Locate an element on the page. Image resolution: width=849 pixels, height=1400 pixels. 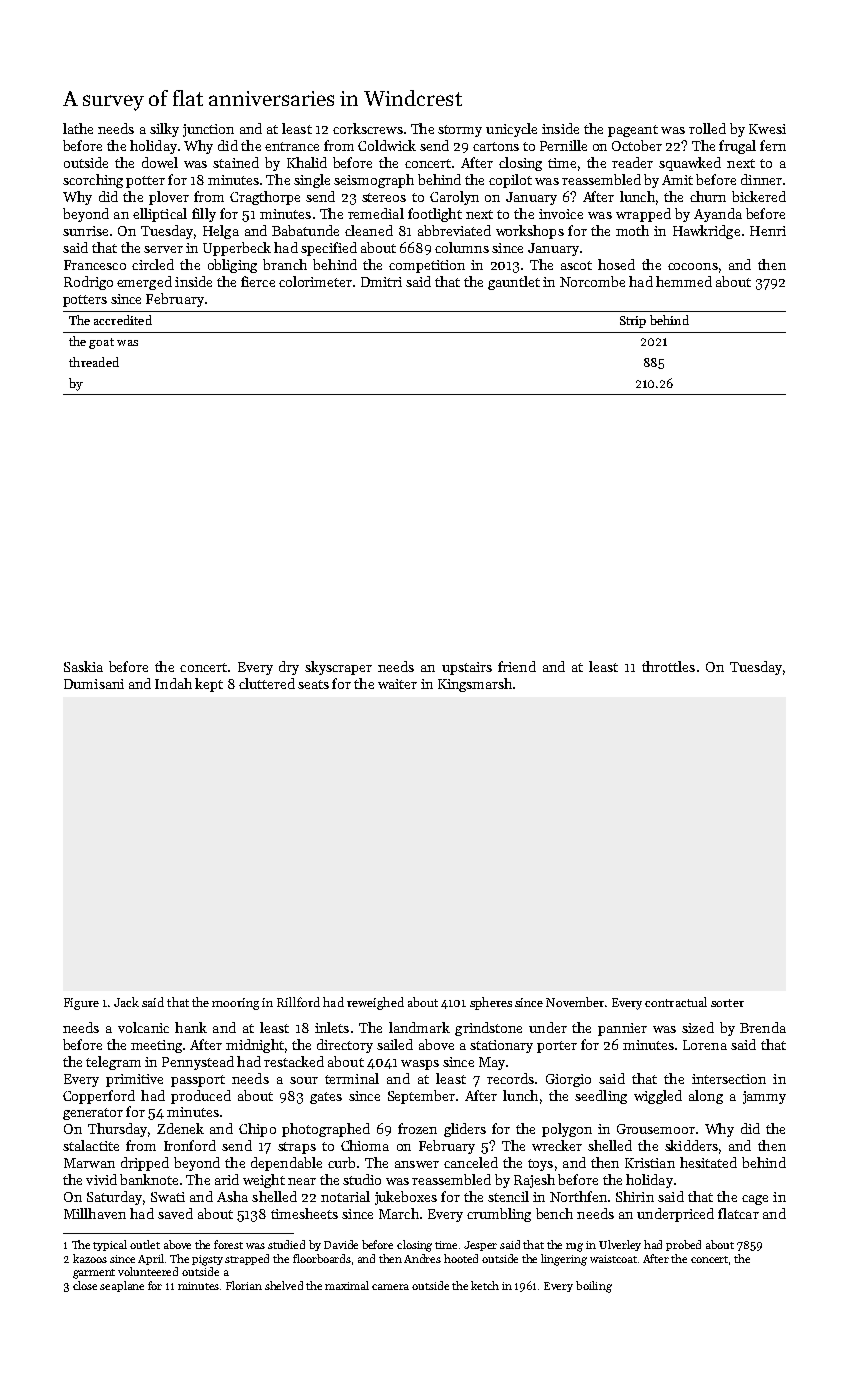
telegram is located at coordinates (113, 1063).
